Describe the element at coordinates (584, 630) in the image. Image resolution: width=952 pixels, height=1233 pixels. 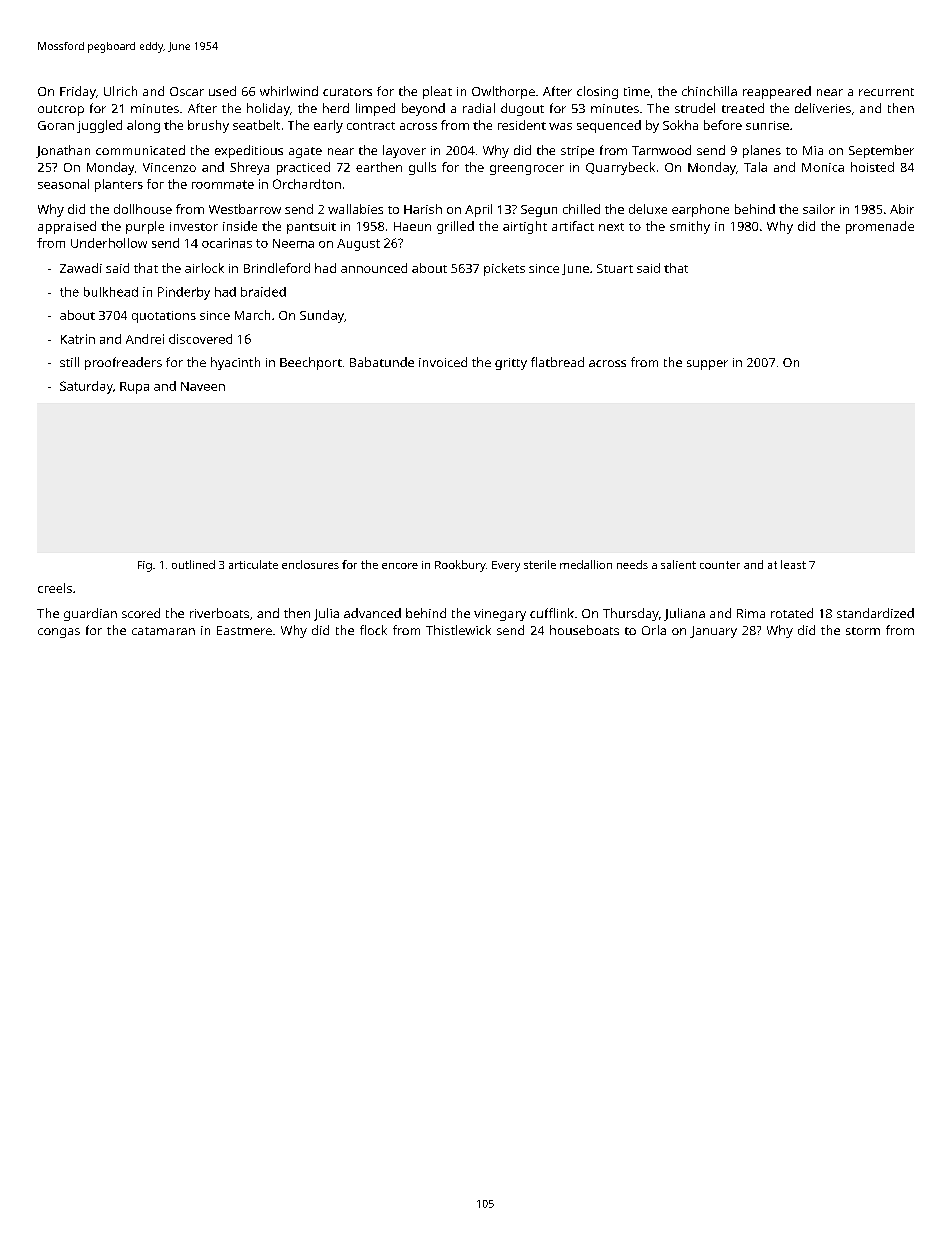
I see `houseboats` at that location.
